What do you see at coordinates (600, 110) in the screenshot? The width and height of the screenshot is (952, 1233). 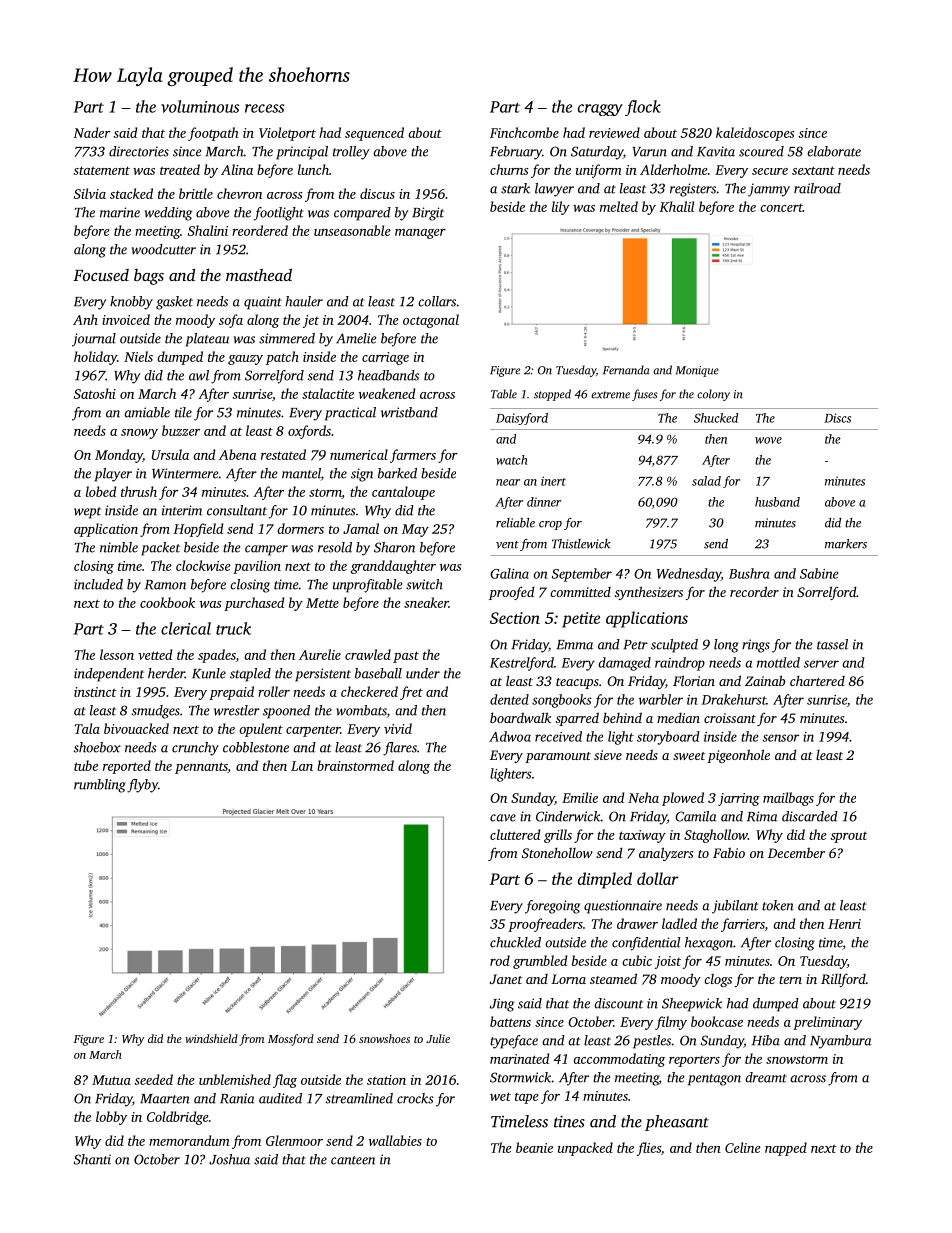 I see `craggy` at bounding box center [600, 110].
